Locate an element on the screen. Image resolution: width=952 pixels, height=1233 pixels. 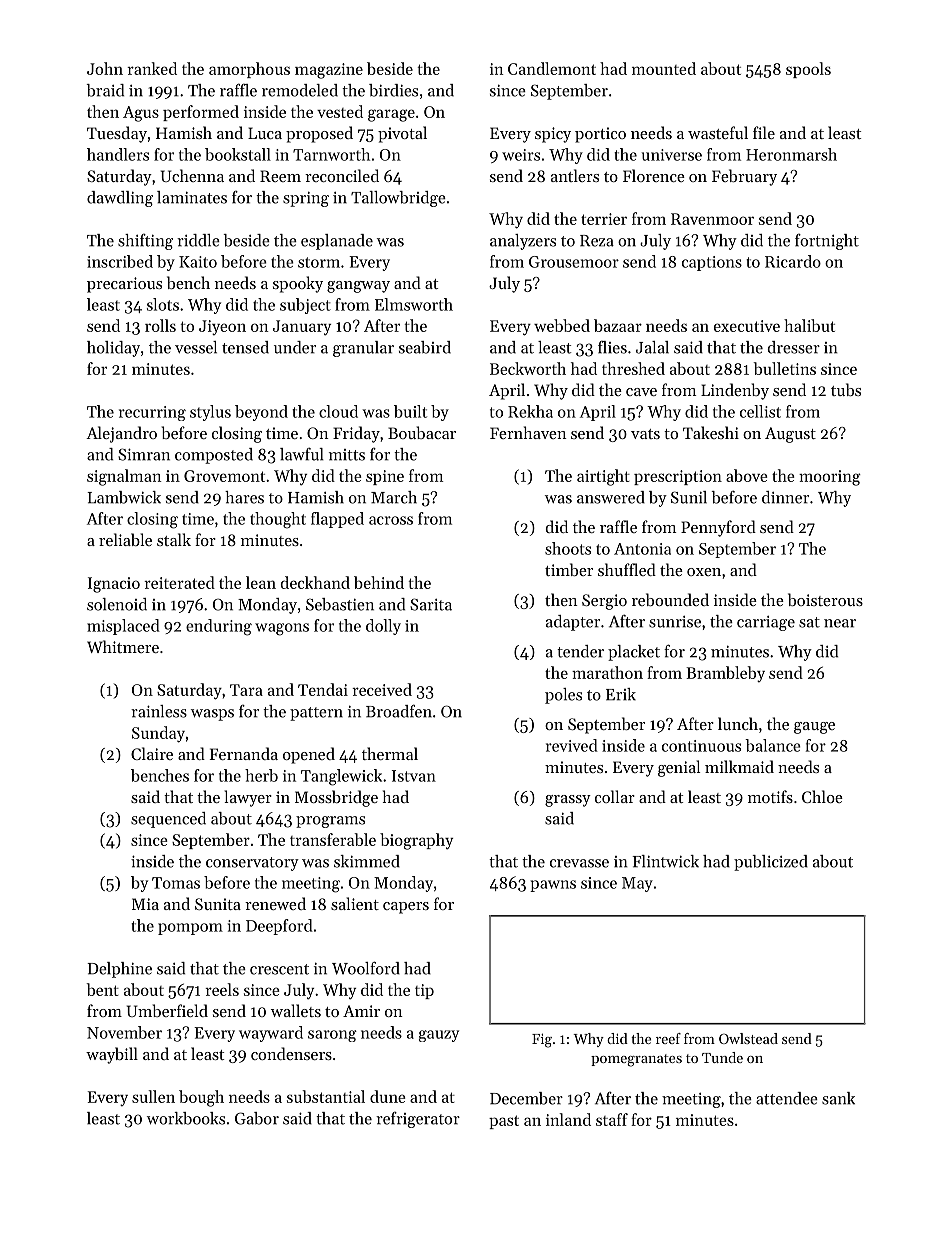
staff is located at coordinates (612, 1119).
